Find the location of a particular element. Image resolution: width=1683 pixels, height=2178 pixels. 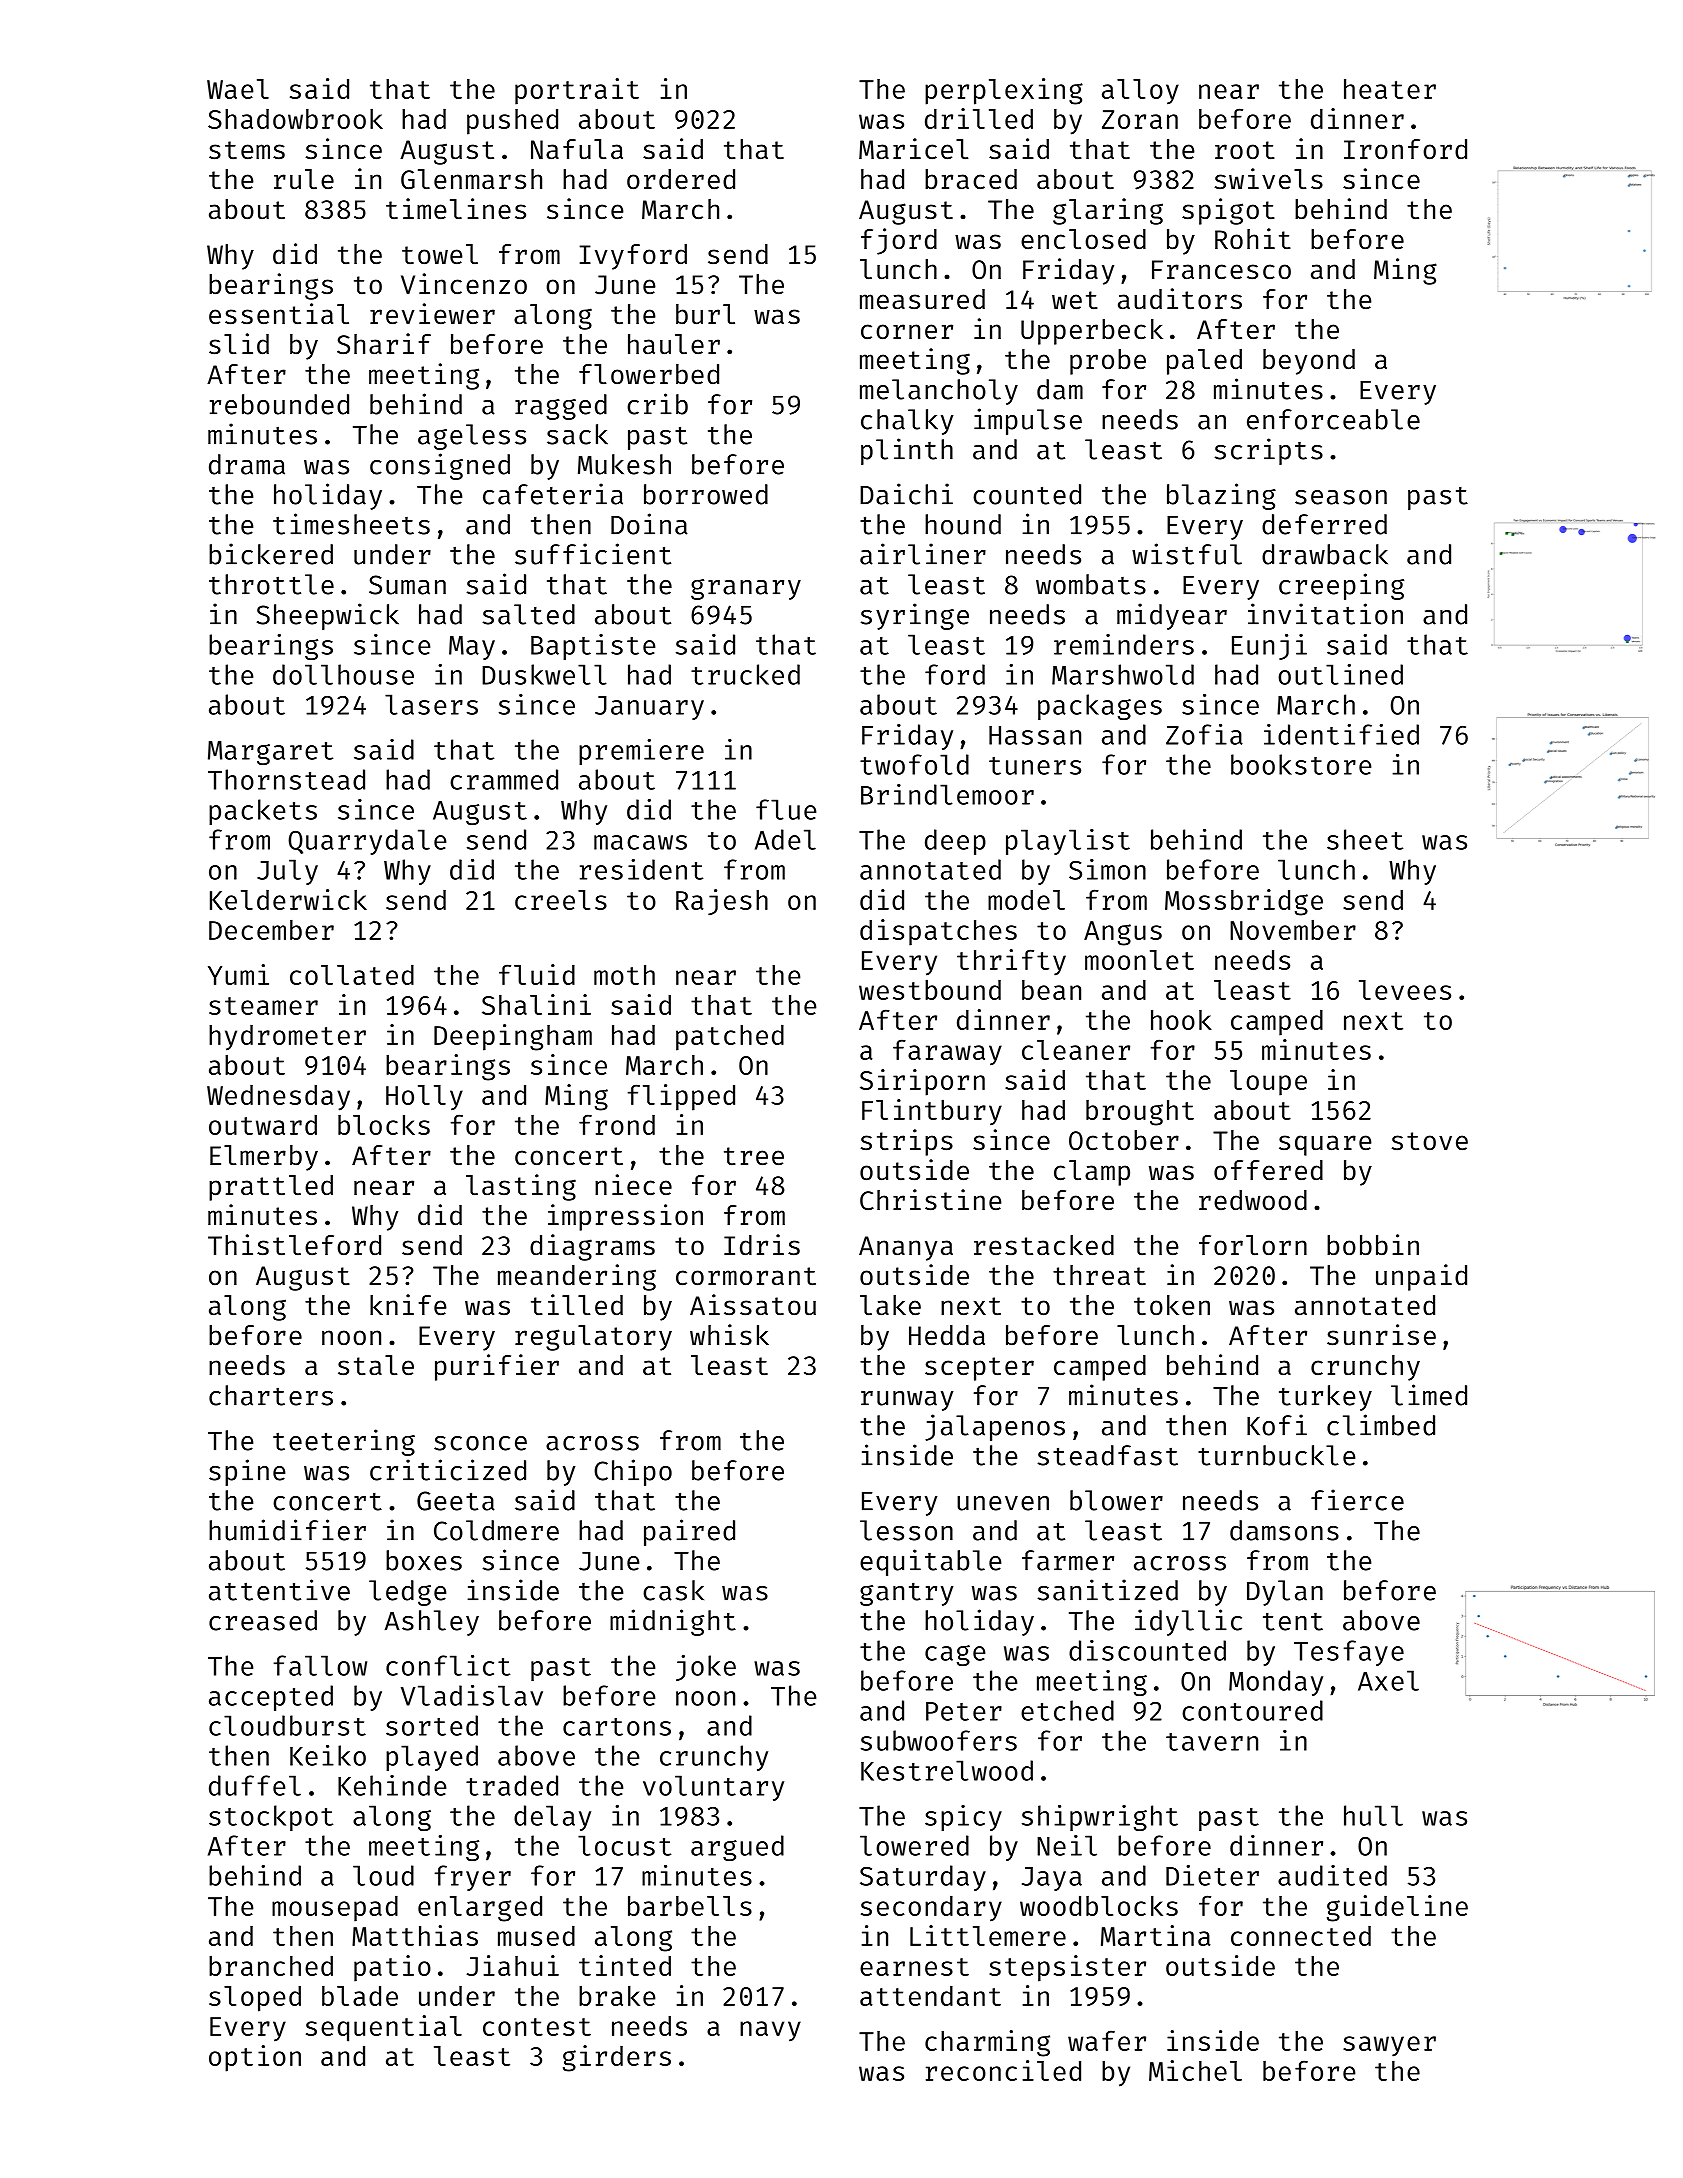

Suman is located at coordinates (407, 585).
